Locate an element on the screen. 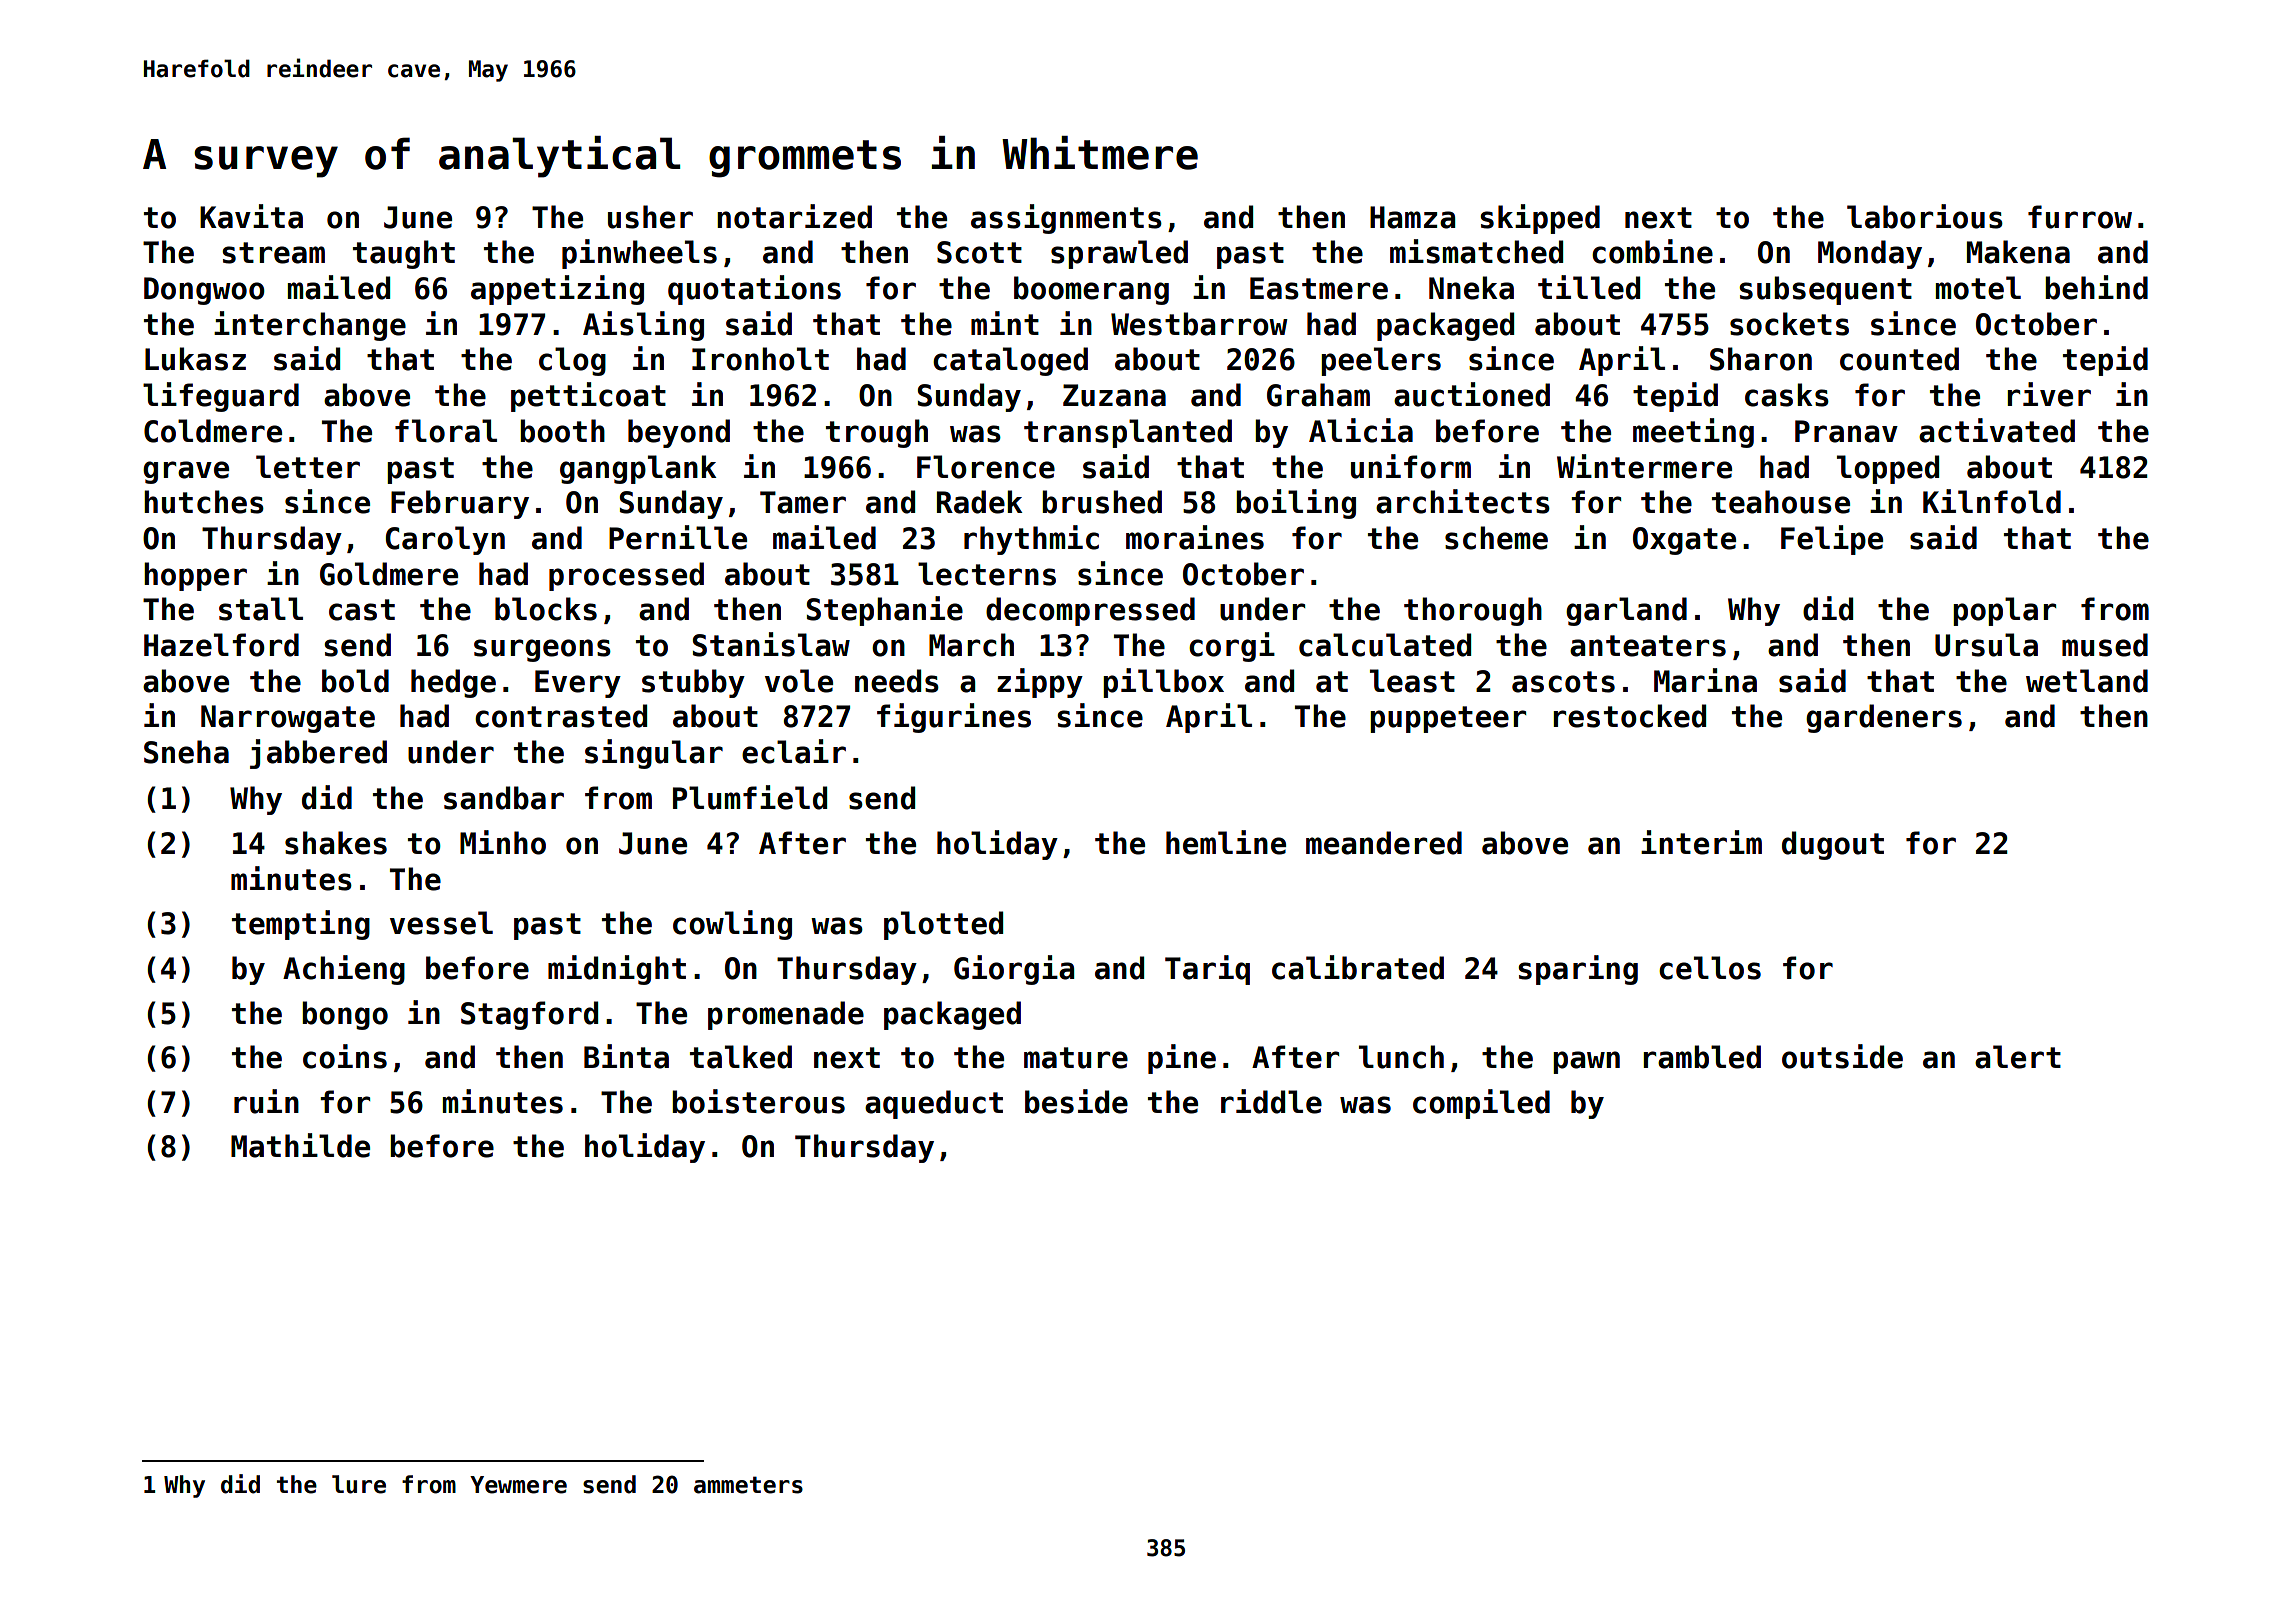 The image size is (2292, 1620). dugout is located at coordinates (1833, 845).
